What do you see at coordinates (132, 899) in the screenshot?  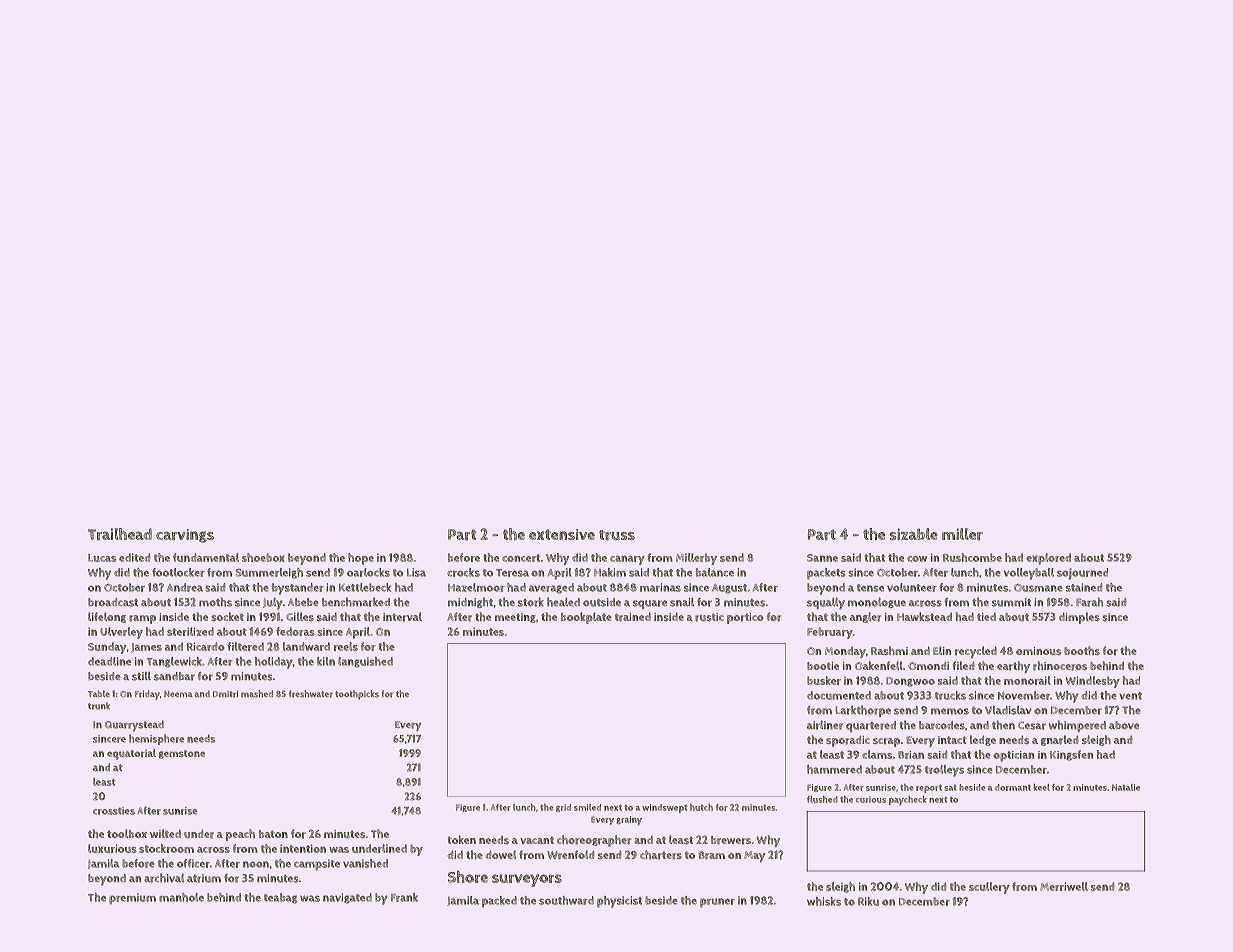 I see `premium` at bounding box center [132, 899].
